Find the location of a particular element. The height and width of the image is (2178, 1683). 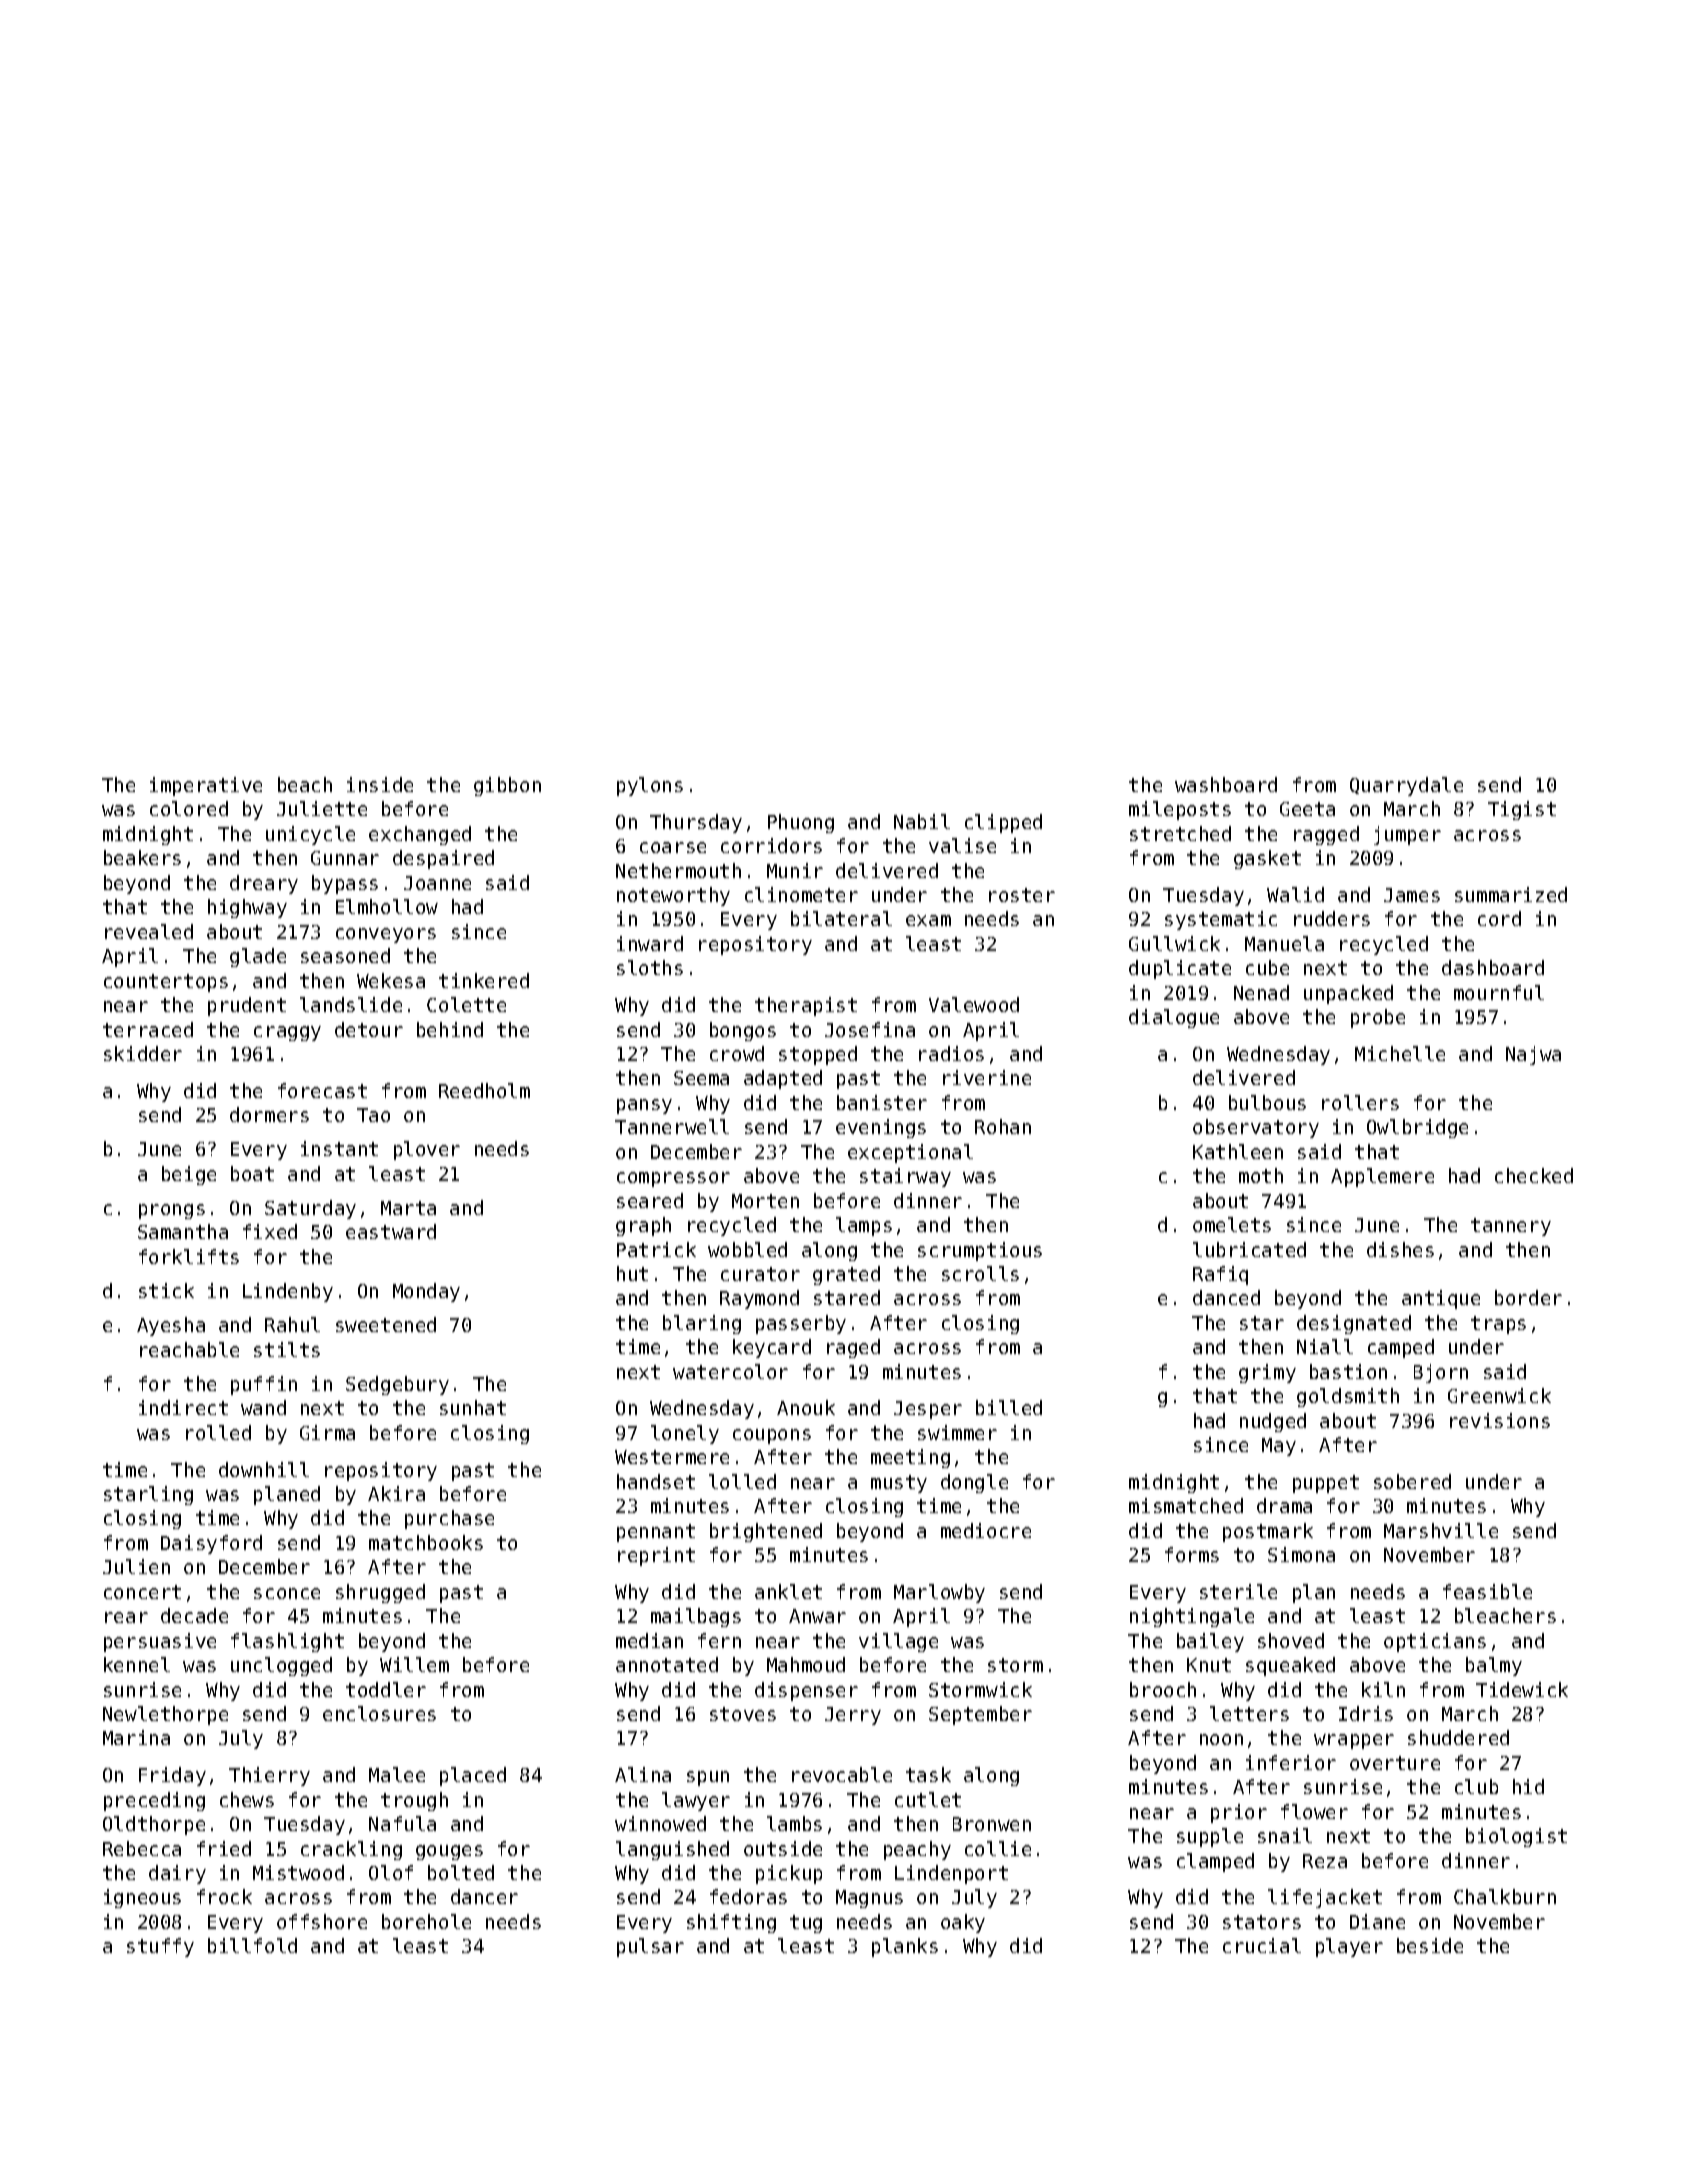

stairway is located at coordinates (905, 1177).
